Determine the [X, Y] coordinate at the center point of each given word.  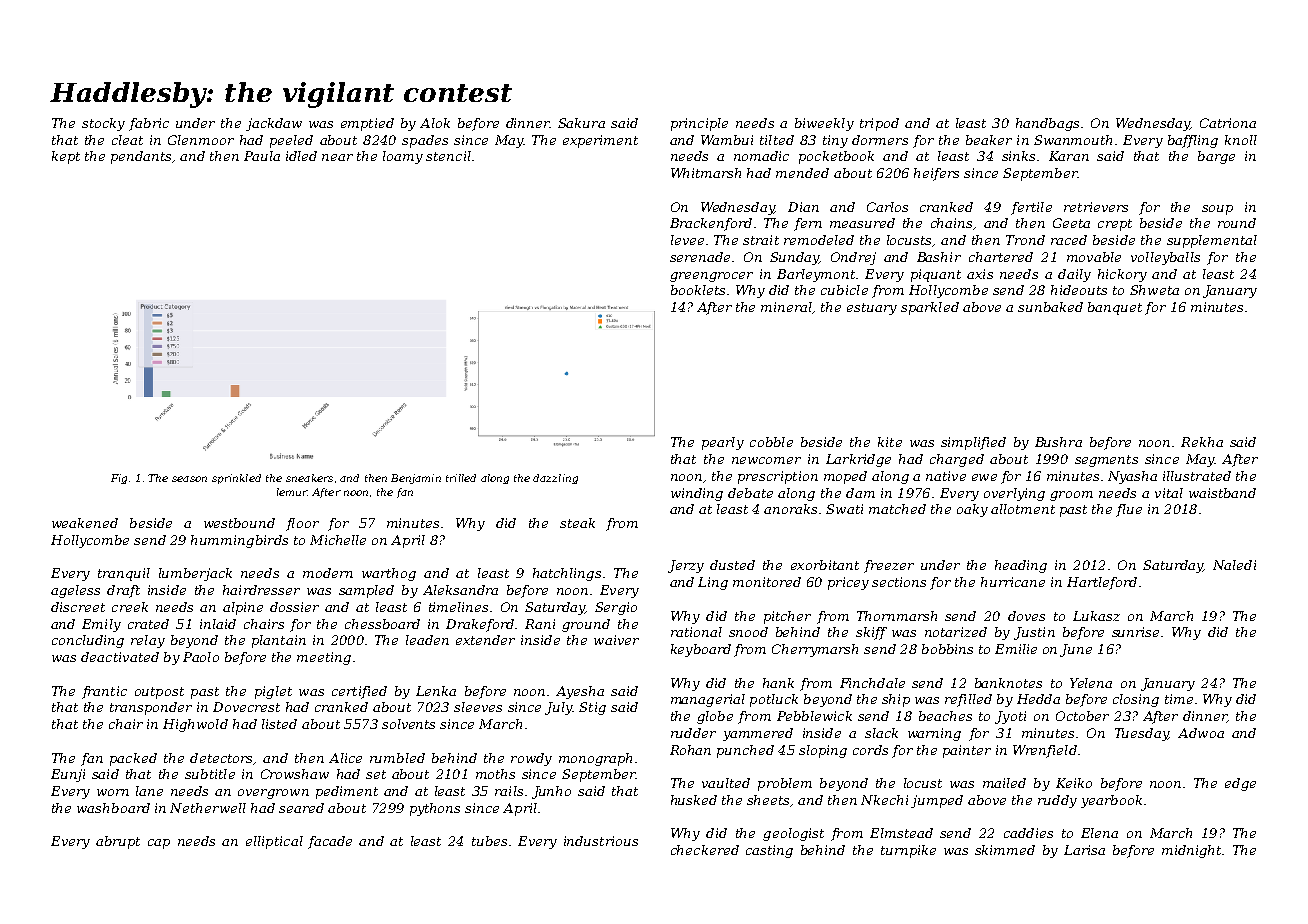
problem [785, 784]
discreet [78, 607]
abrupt [118, 842]
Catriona [1228, 123]
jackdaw [274, 124]
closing [1136, 700]
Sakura [581, 123]
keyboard [701, 650]
